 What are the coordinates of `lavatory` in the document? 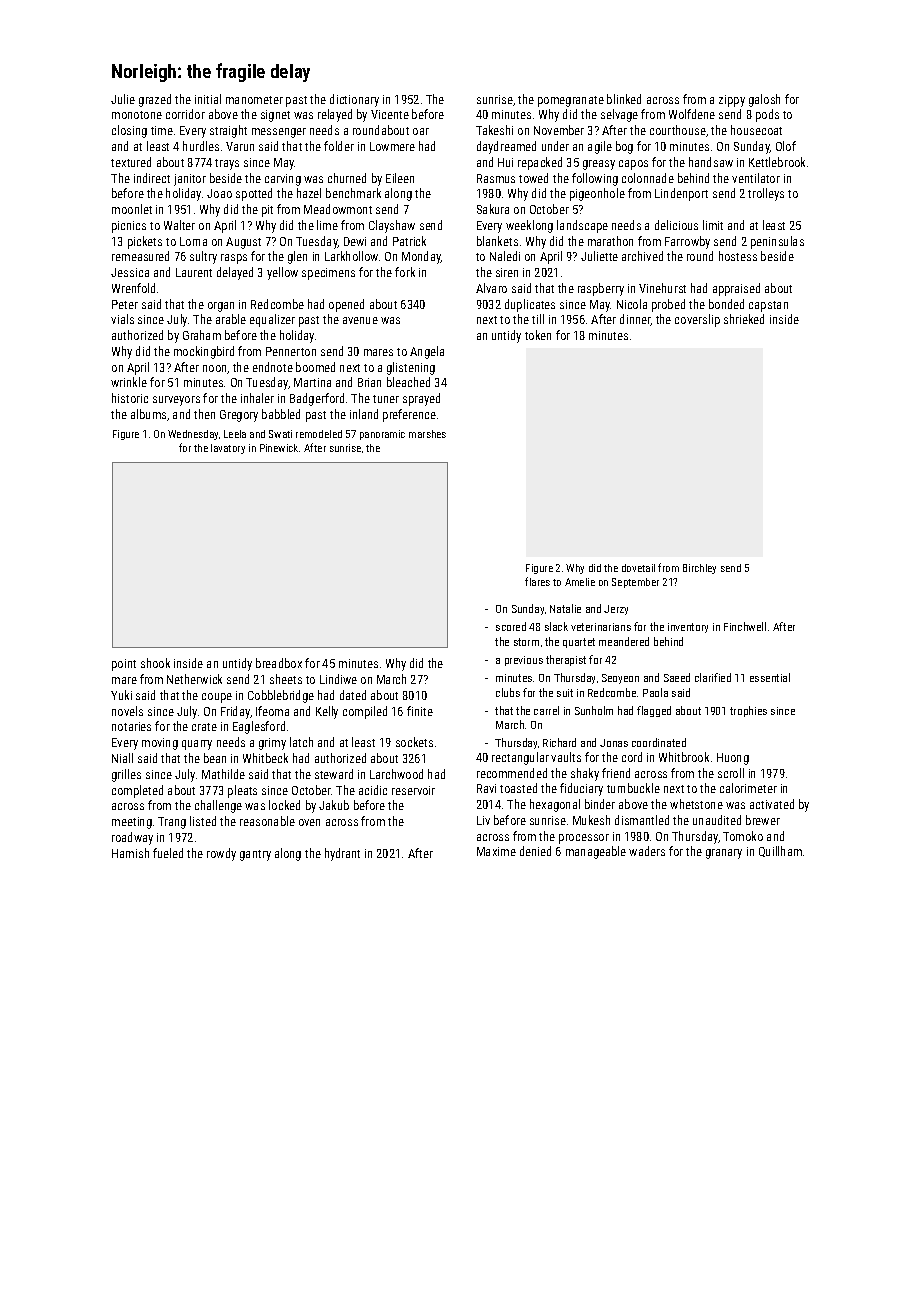 It's located at (228, 449).
